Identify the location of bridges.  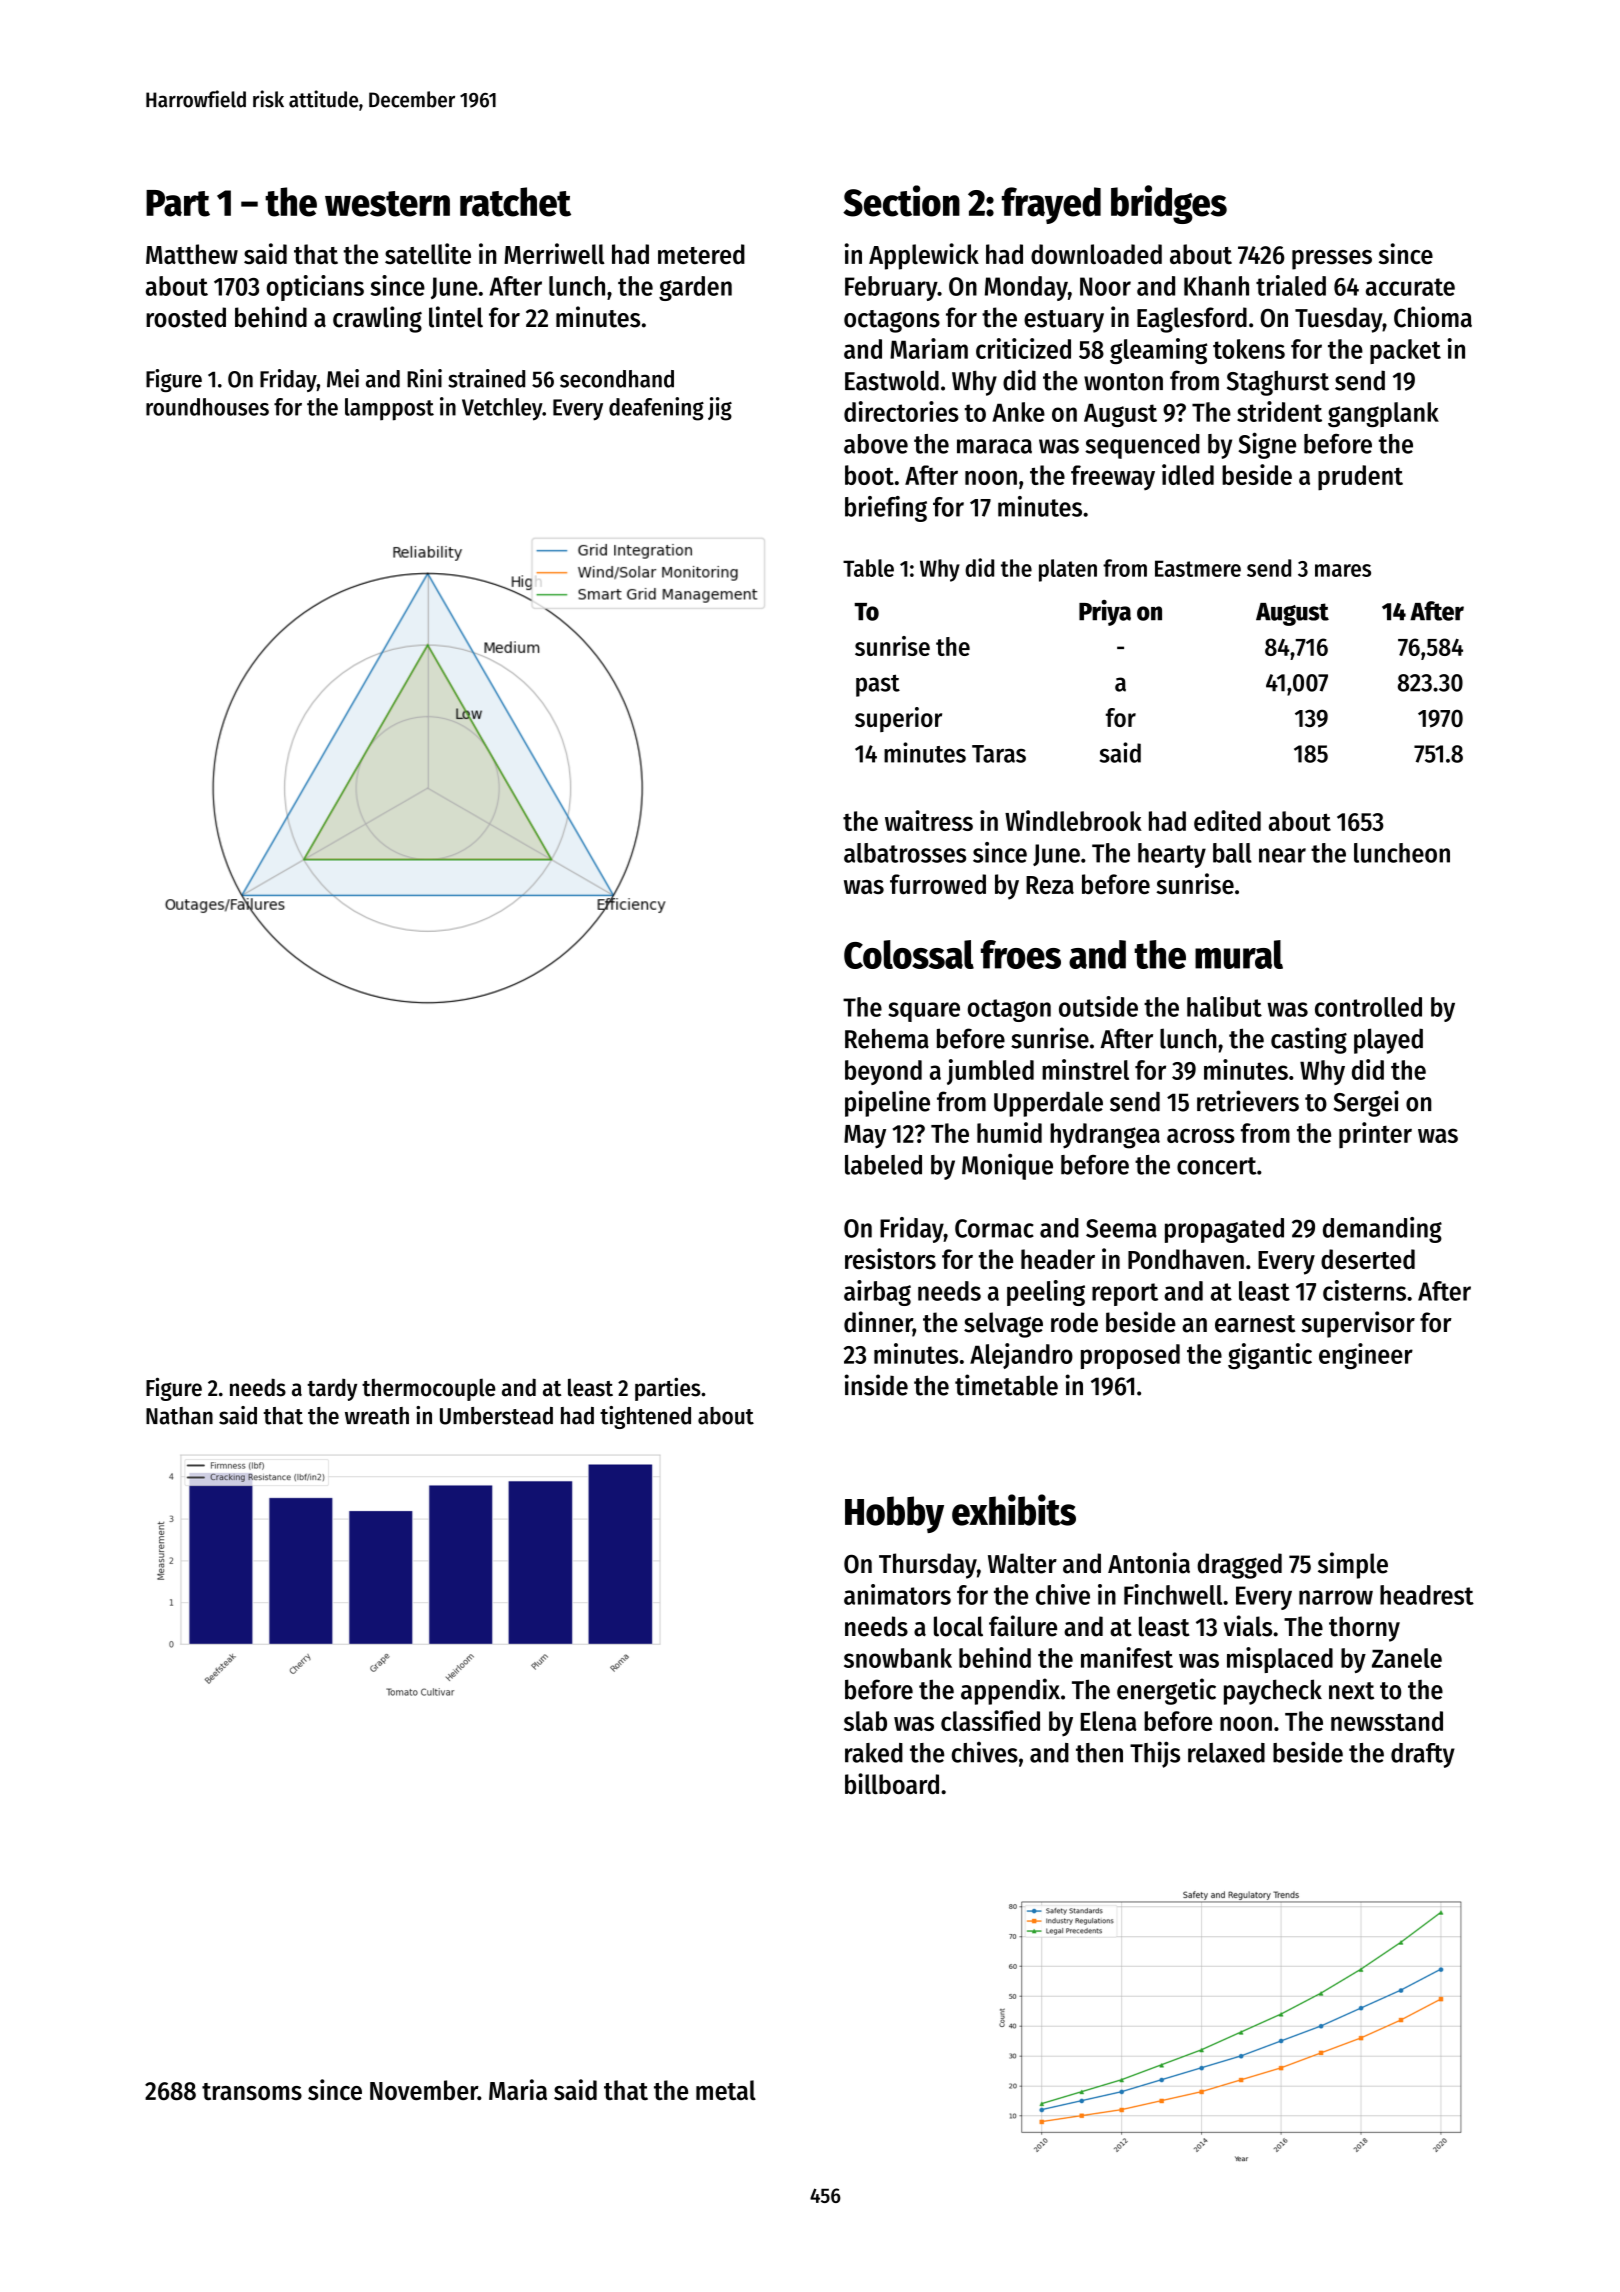
(1169, 204).
